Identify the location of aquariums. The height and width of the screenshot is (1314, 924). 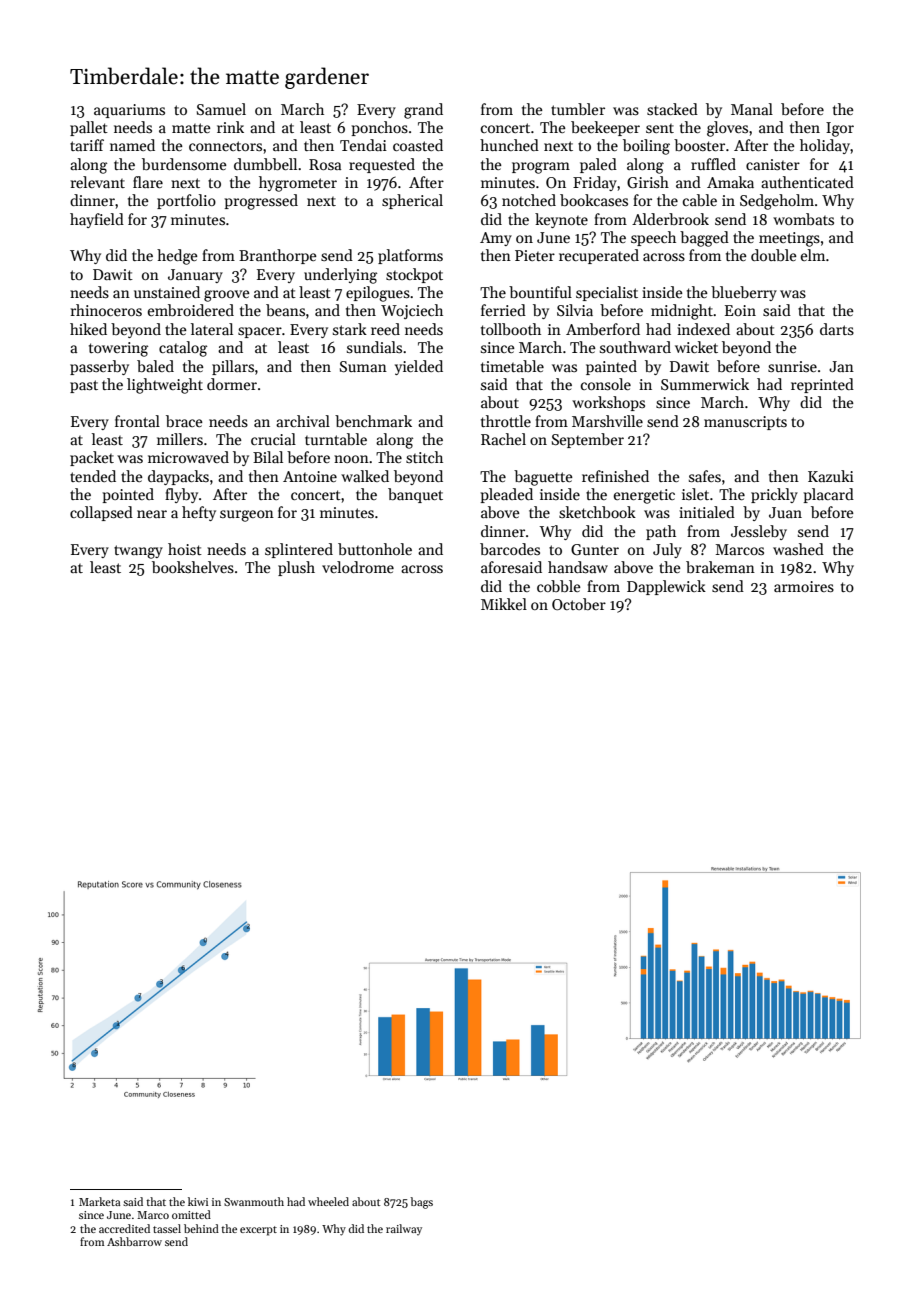
(129, 111).
